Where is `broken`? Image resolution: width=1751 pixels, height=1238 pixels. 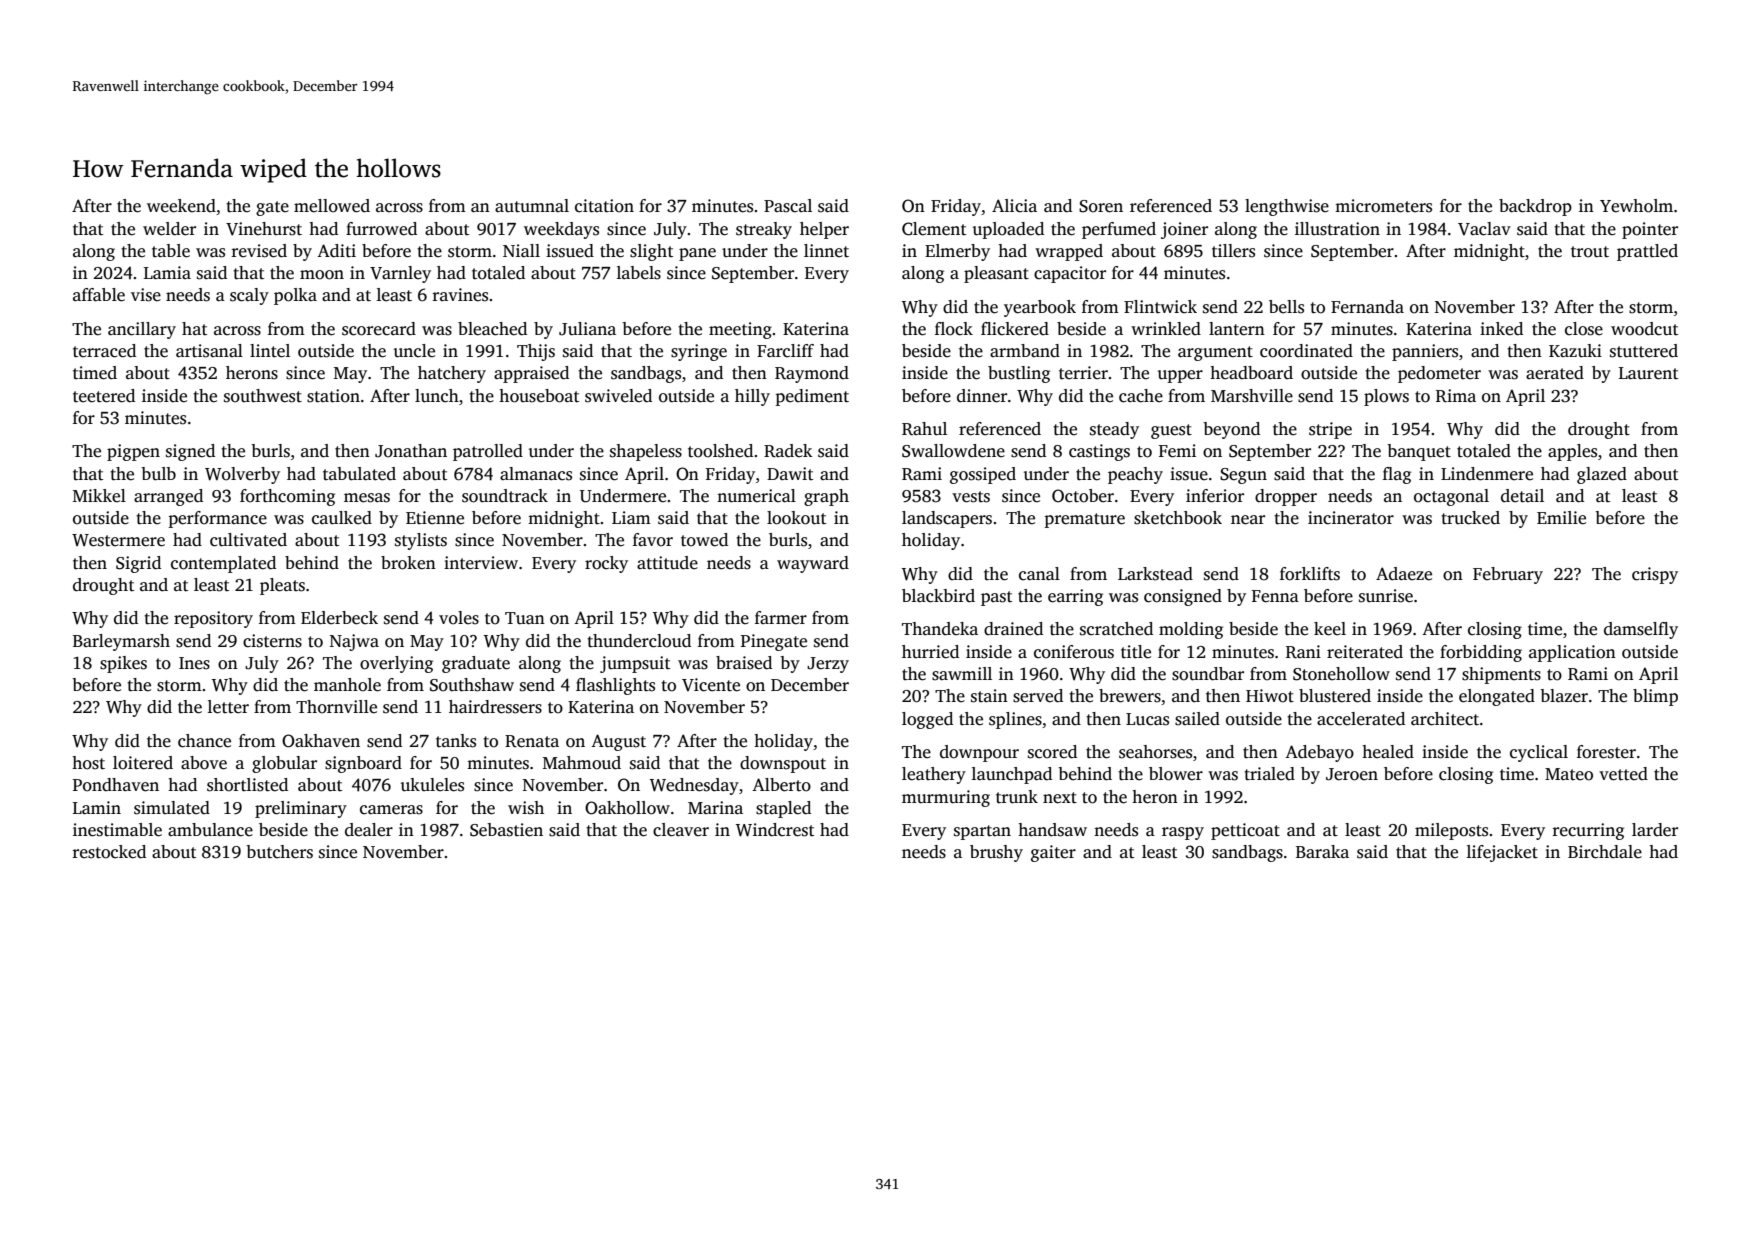 broken is located at coordinates (408, 563).
